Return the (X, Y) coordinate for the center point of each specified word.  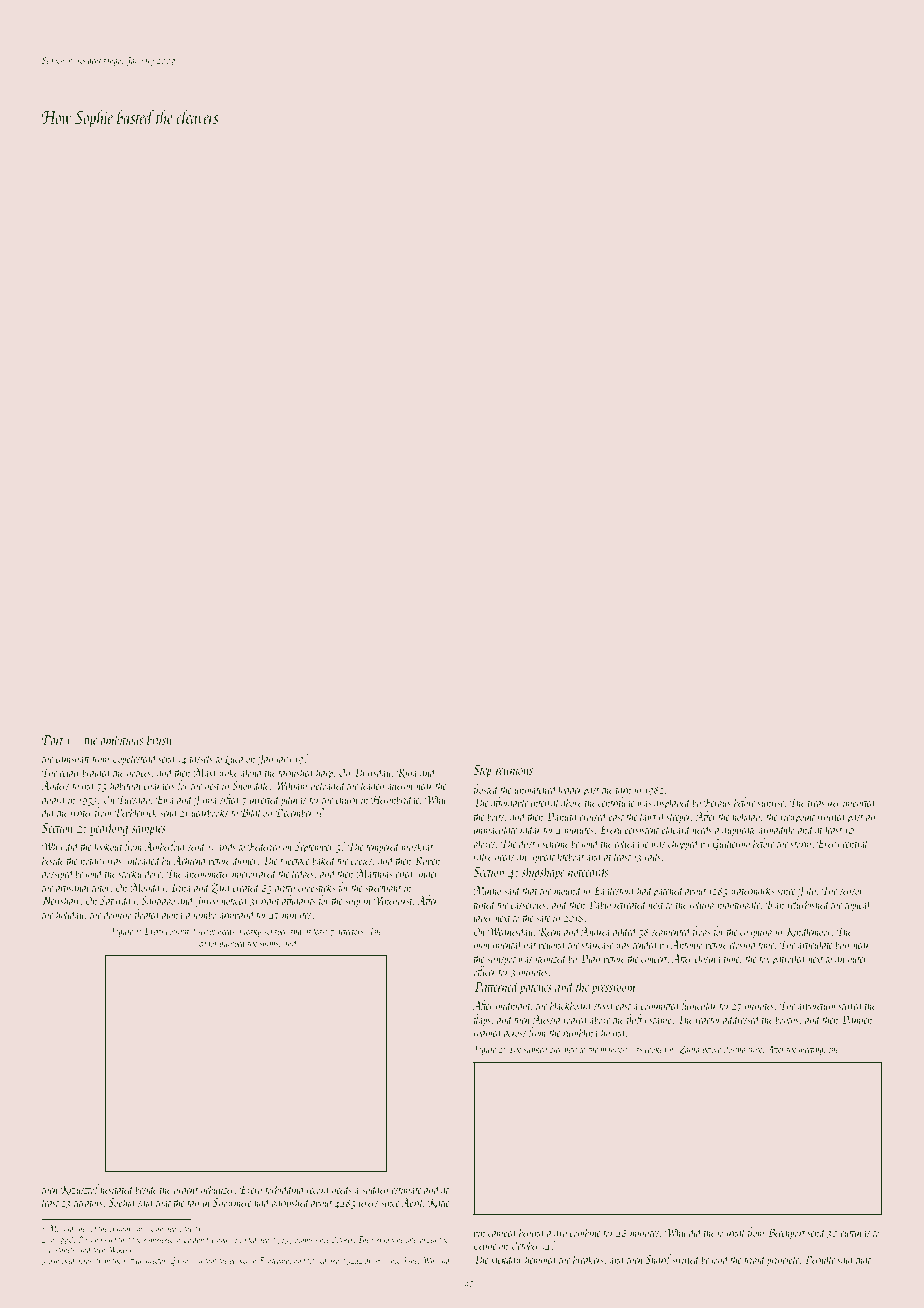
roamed (488, 1032)
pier (556, 1050)
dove (153, 873)
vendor (207, 943)
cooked (656, 1048)
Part (53, 740)
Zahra (690, 1050)
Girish (179, 1261)
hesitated (117, 1189)
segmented (671, 932)
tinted (485, 904)
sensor (851, 892)
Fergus (717, 804)
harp (324, 773)
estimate (406, 1190)
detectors (349, 931)
